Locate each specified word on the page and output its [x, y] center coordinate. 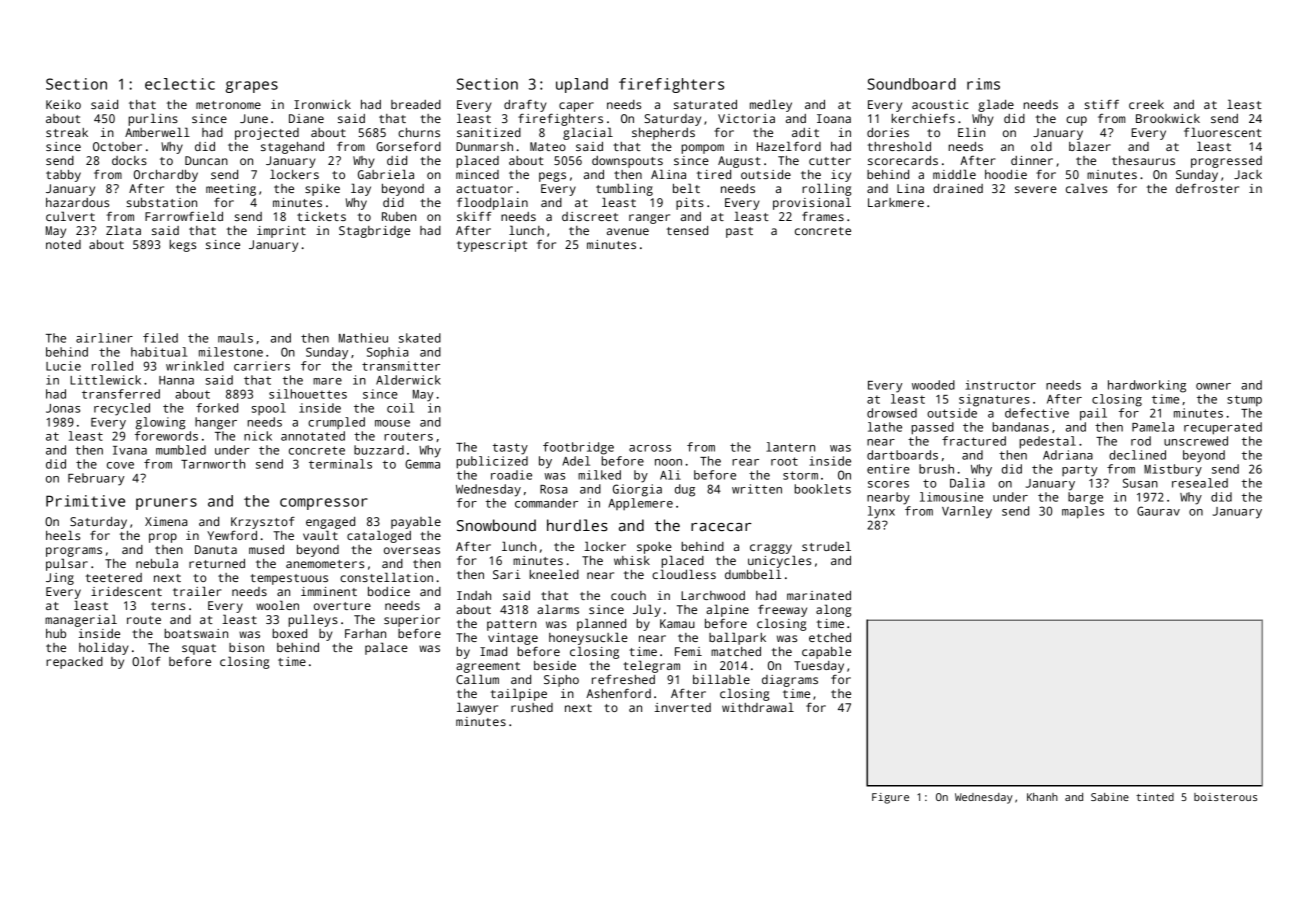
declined [1137, 455]
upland [582, 85]
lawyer [477, 708]
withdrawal [758, 707]
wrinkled [195, 366]
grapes [252, 87]
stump [1244, 401]
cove [120, 465]
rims [983, 84]
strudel [826, 546]
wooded [933, 385]
